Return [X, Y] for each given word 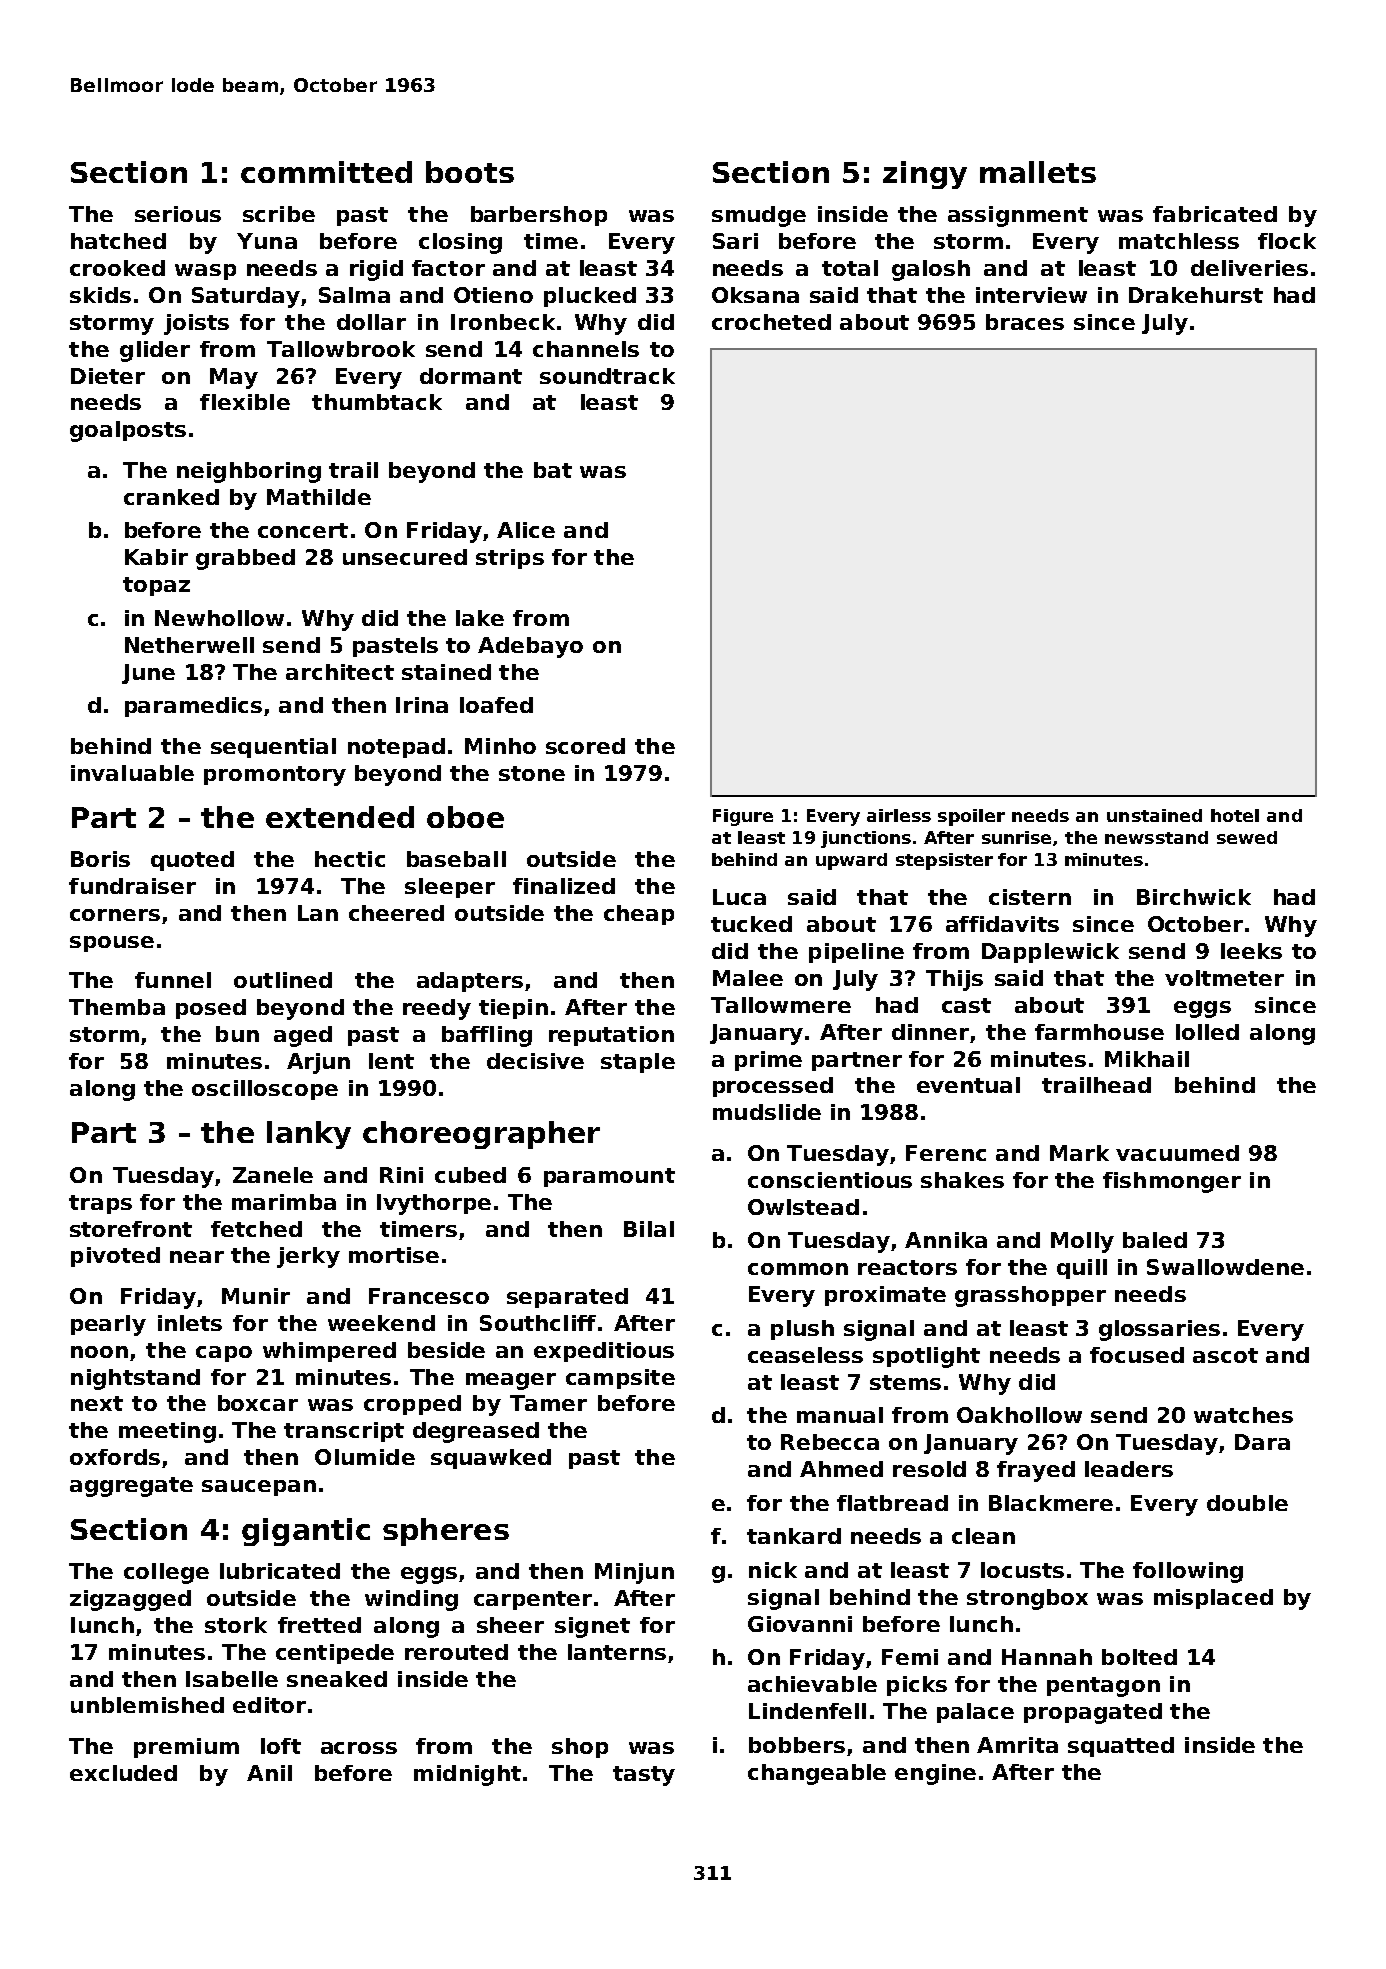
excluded [123, 1773]
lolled [1207, 1032]
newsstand [1156, 837]
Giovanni [800, 1624]
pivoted [115, 1257]
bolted [1139, 1657]
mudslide [767, 1112]
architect [340, 672]
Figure [743, 817]
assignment [1018, 216]
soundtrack [607, 376]
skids [100, 295]
